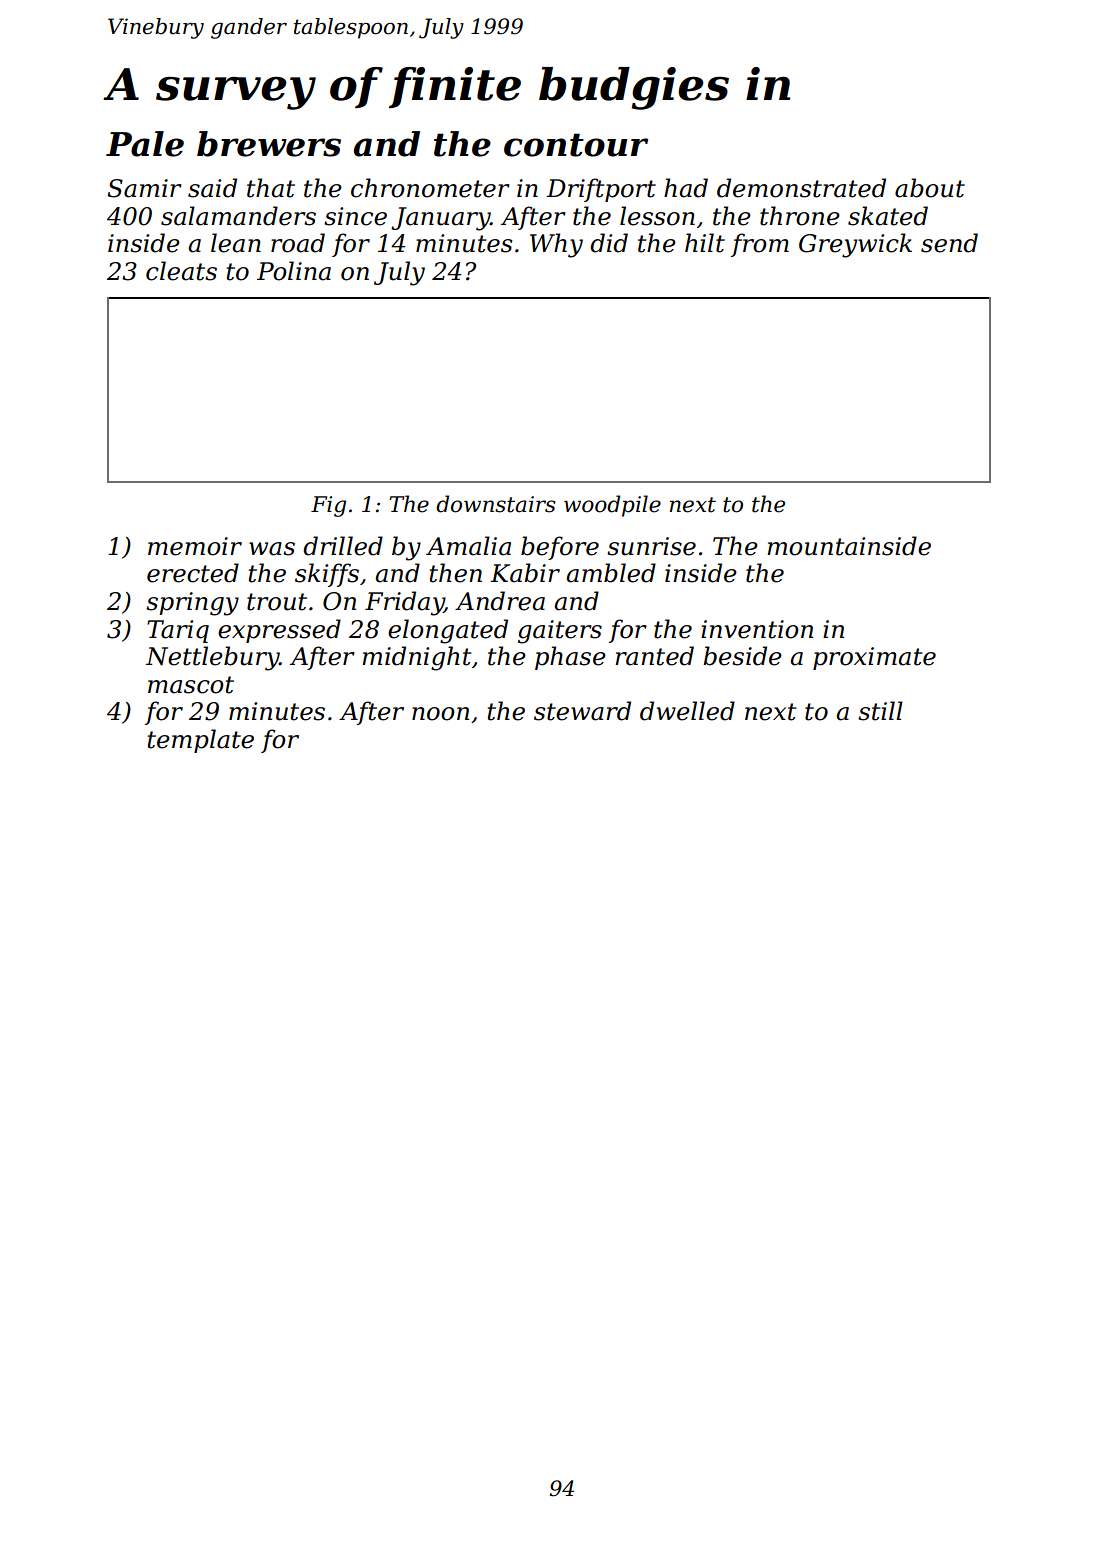  What do you see at coordinates (294, 271) in the screenshot?
I see `Polina` at bounding box center [294, 271].
